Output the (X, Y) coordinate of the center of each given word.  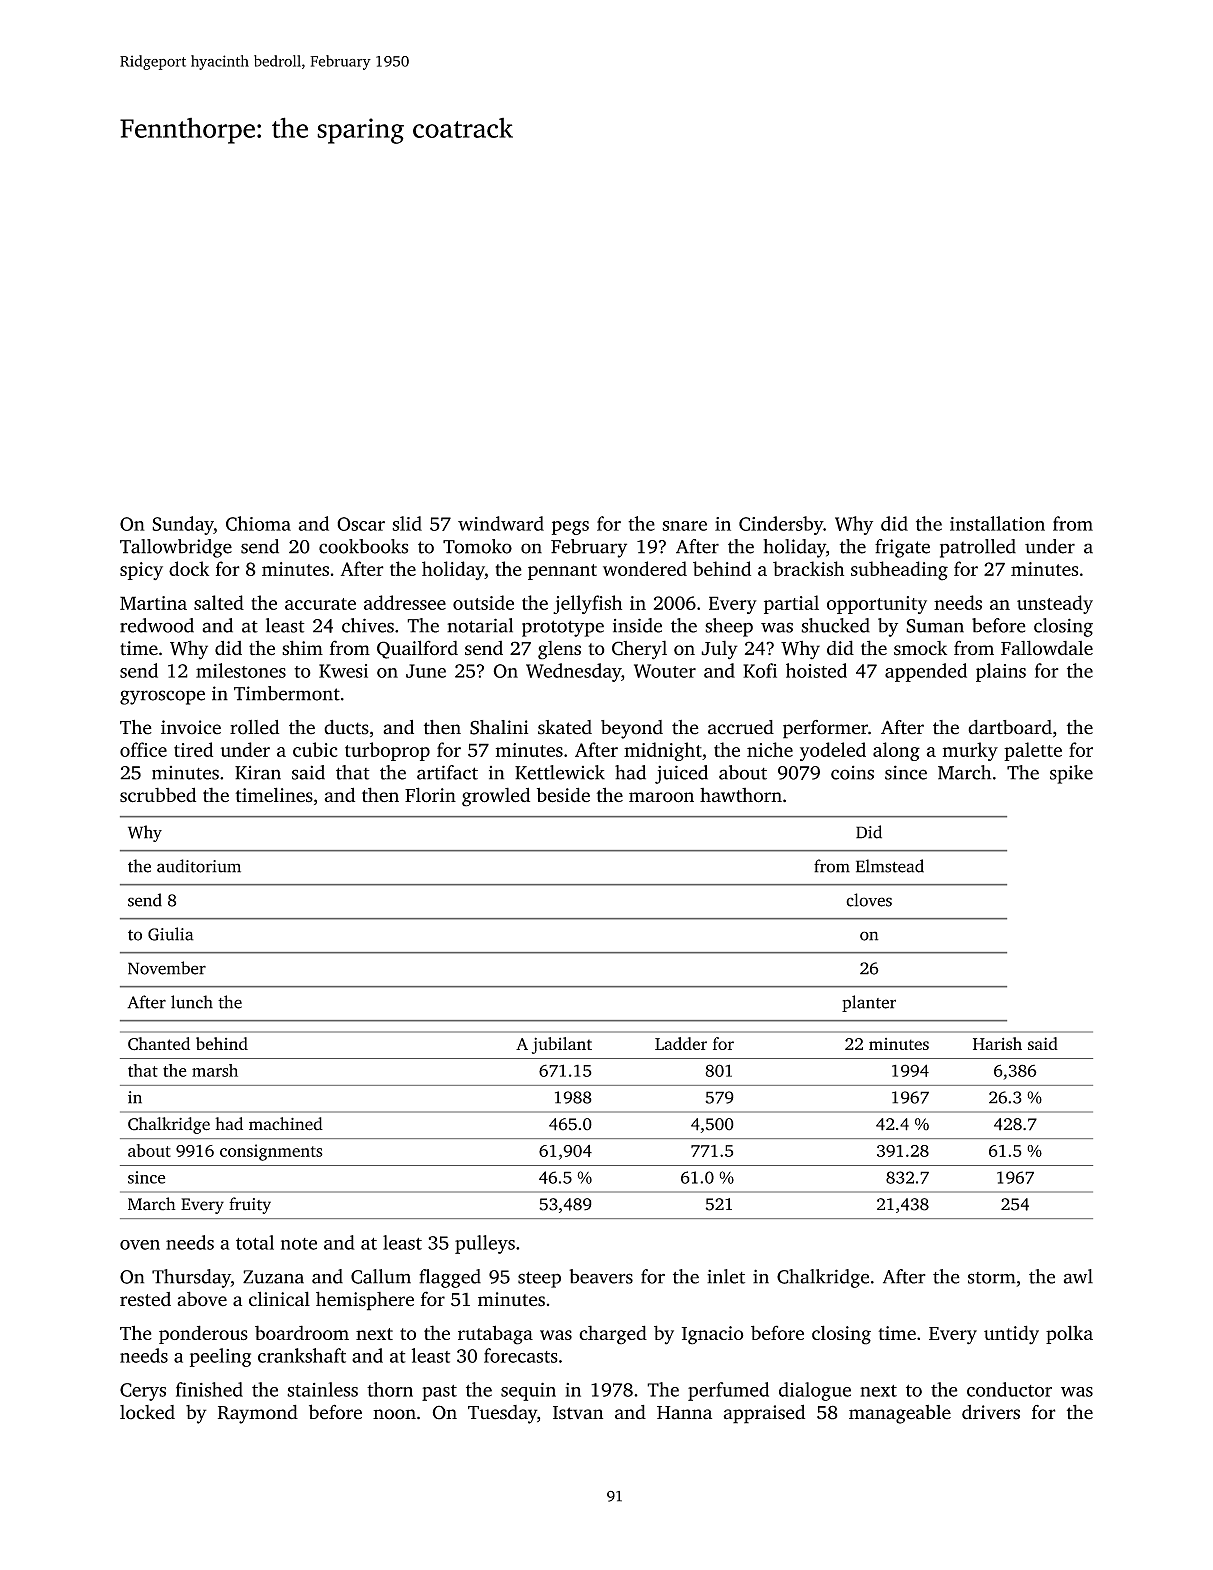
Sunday (183, 525)
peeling (220, 1357)
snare (684, 526)
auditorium (199, 866)
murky (970, 751)
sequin (528, 1391)
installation (997, 523)
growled (496, 797)
